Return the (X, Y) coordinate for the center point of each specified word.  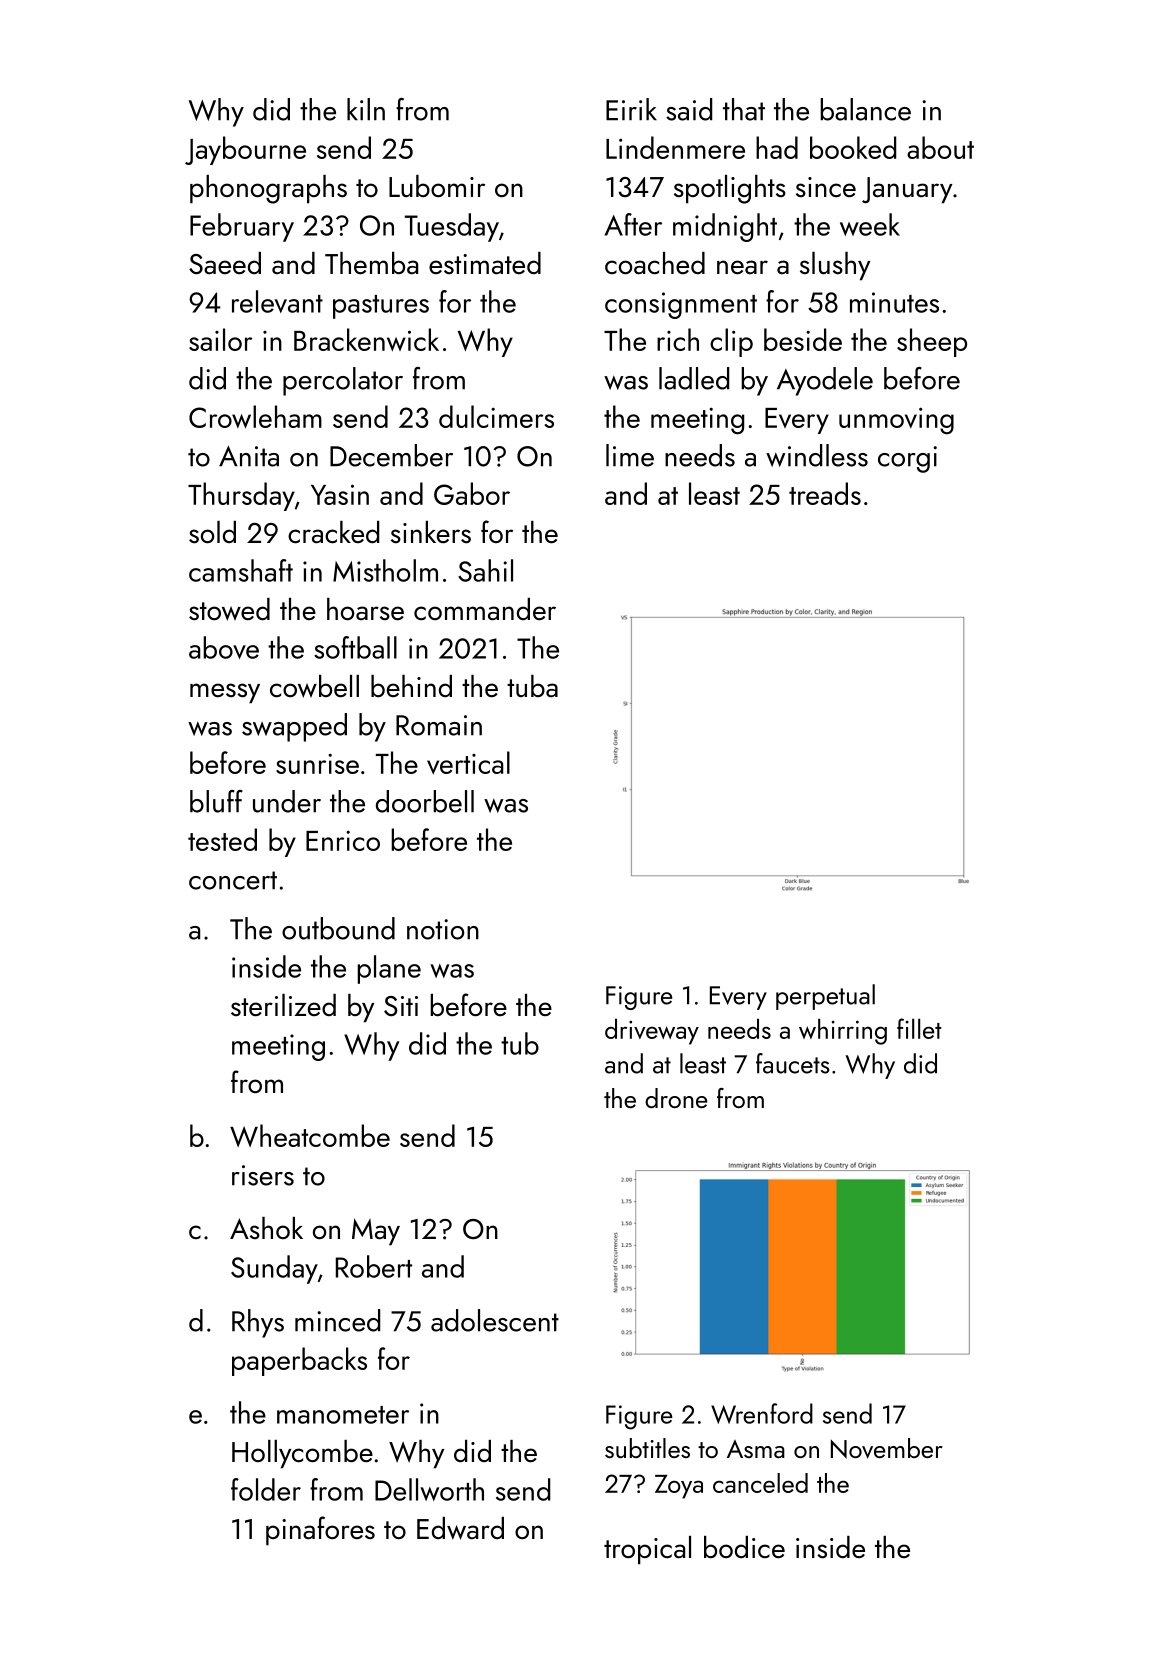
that (744, 109)
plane (389, 969)
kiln (366, 109)
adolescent (495, 1320)
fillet (919, 1028)
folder (266, 1489)
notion (443, 929)
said (689, 109)
